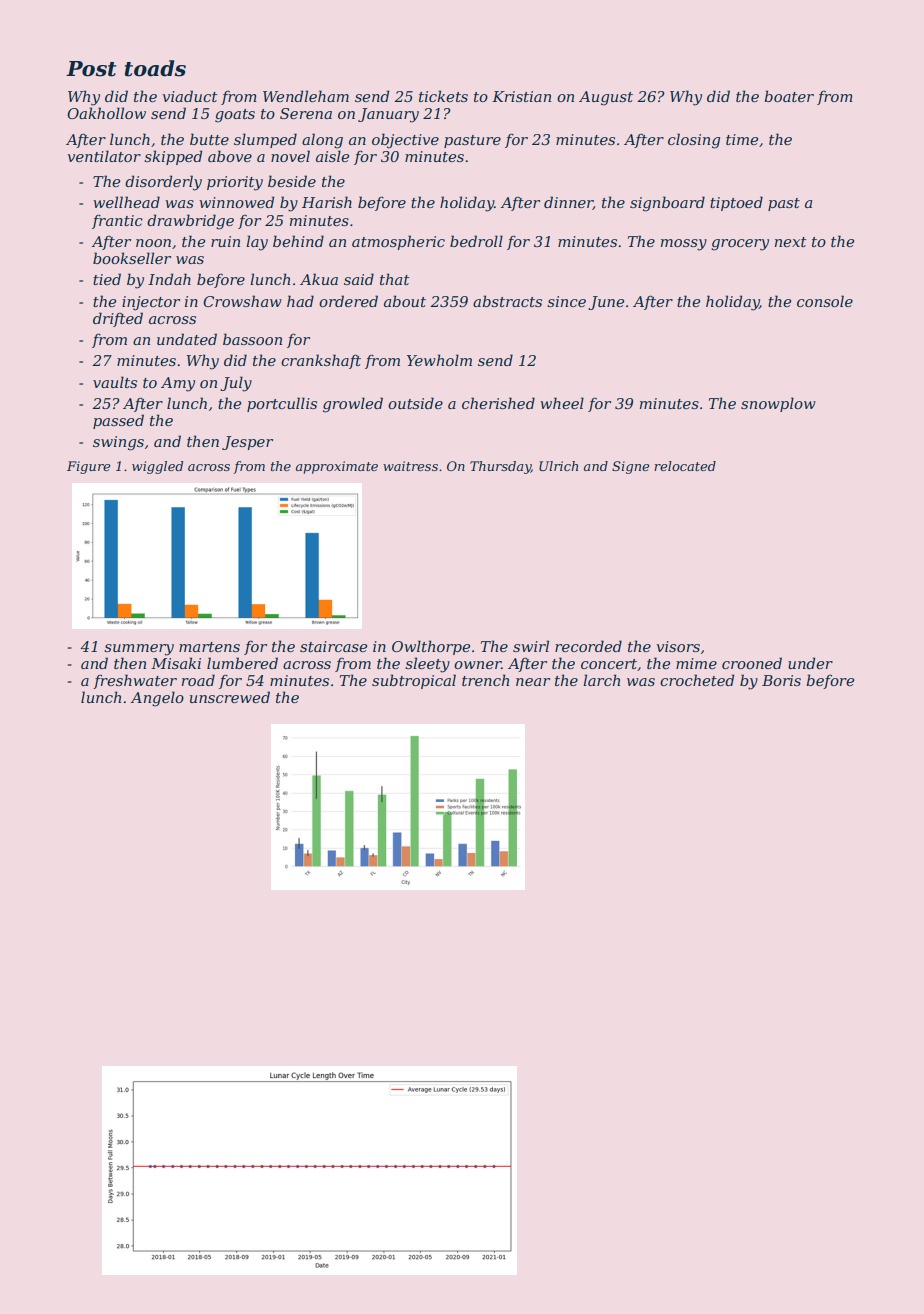  What do you see at coordinates (306, 96) in the page?
I see `Wendleham` at bounding box center [306, 96].
